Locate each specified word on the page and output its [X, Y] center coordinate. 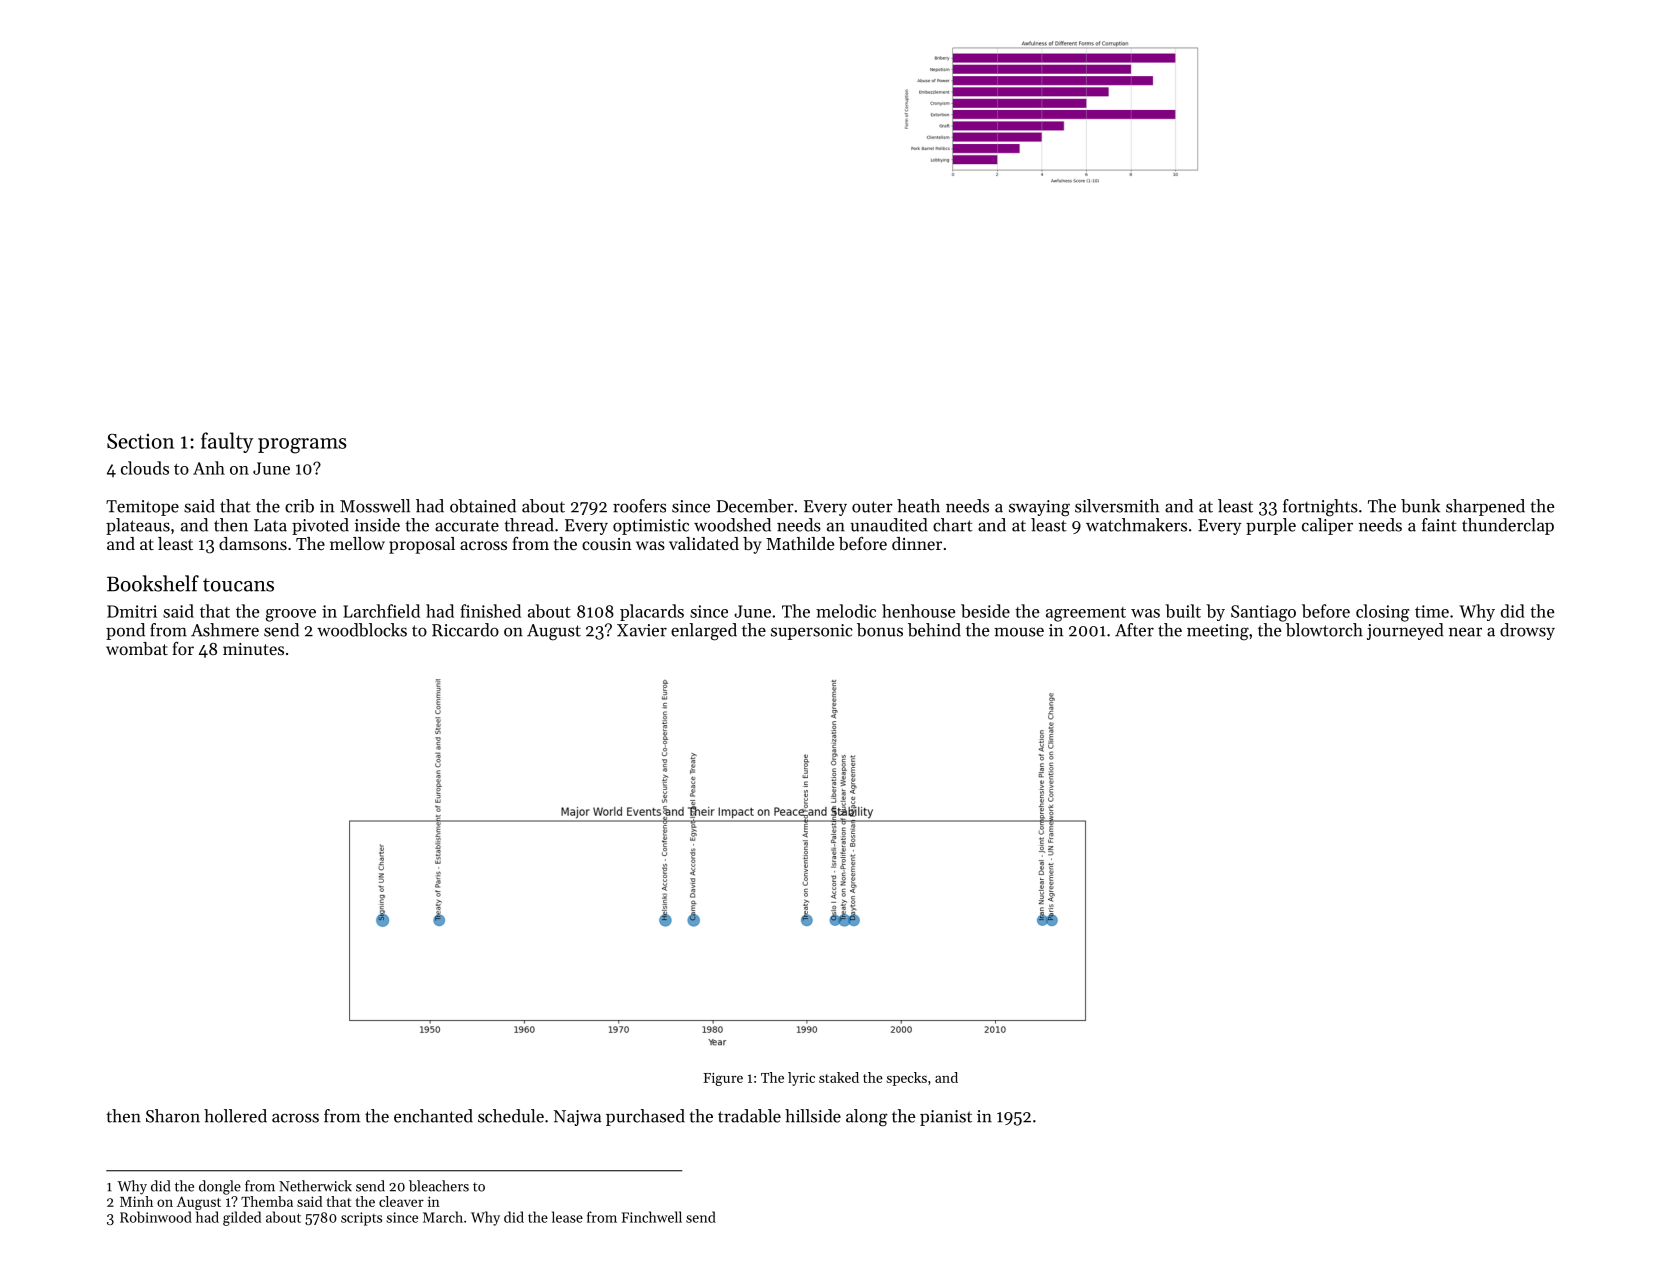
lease [567, 1217]
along [867, 1118]
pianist [946, 1118]
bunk [1420, 506]
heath [918, 506]
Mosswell [375, 506]
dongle [220, 1187]
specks [907, 1079]
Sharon [173, 1116]
